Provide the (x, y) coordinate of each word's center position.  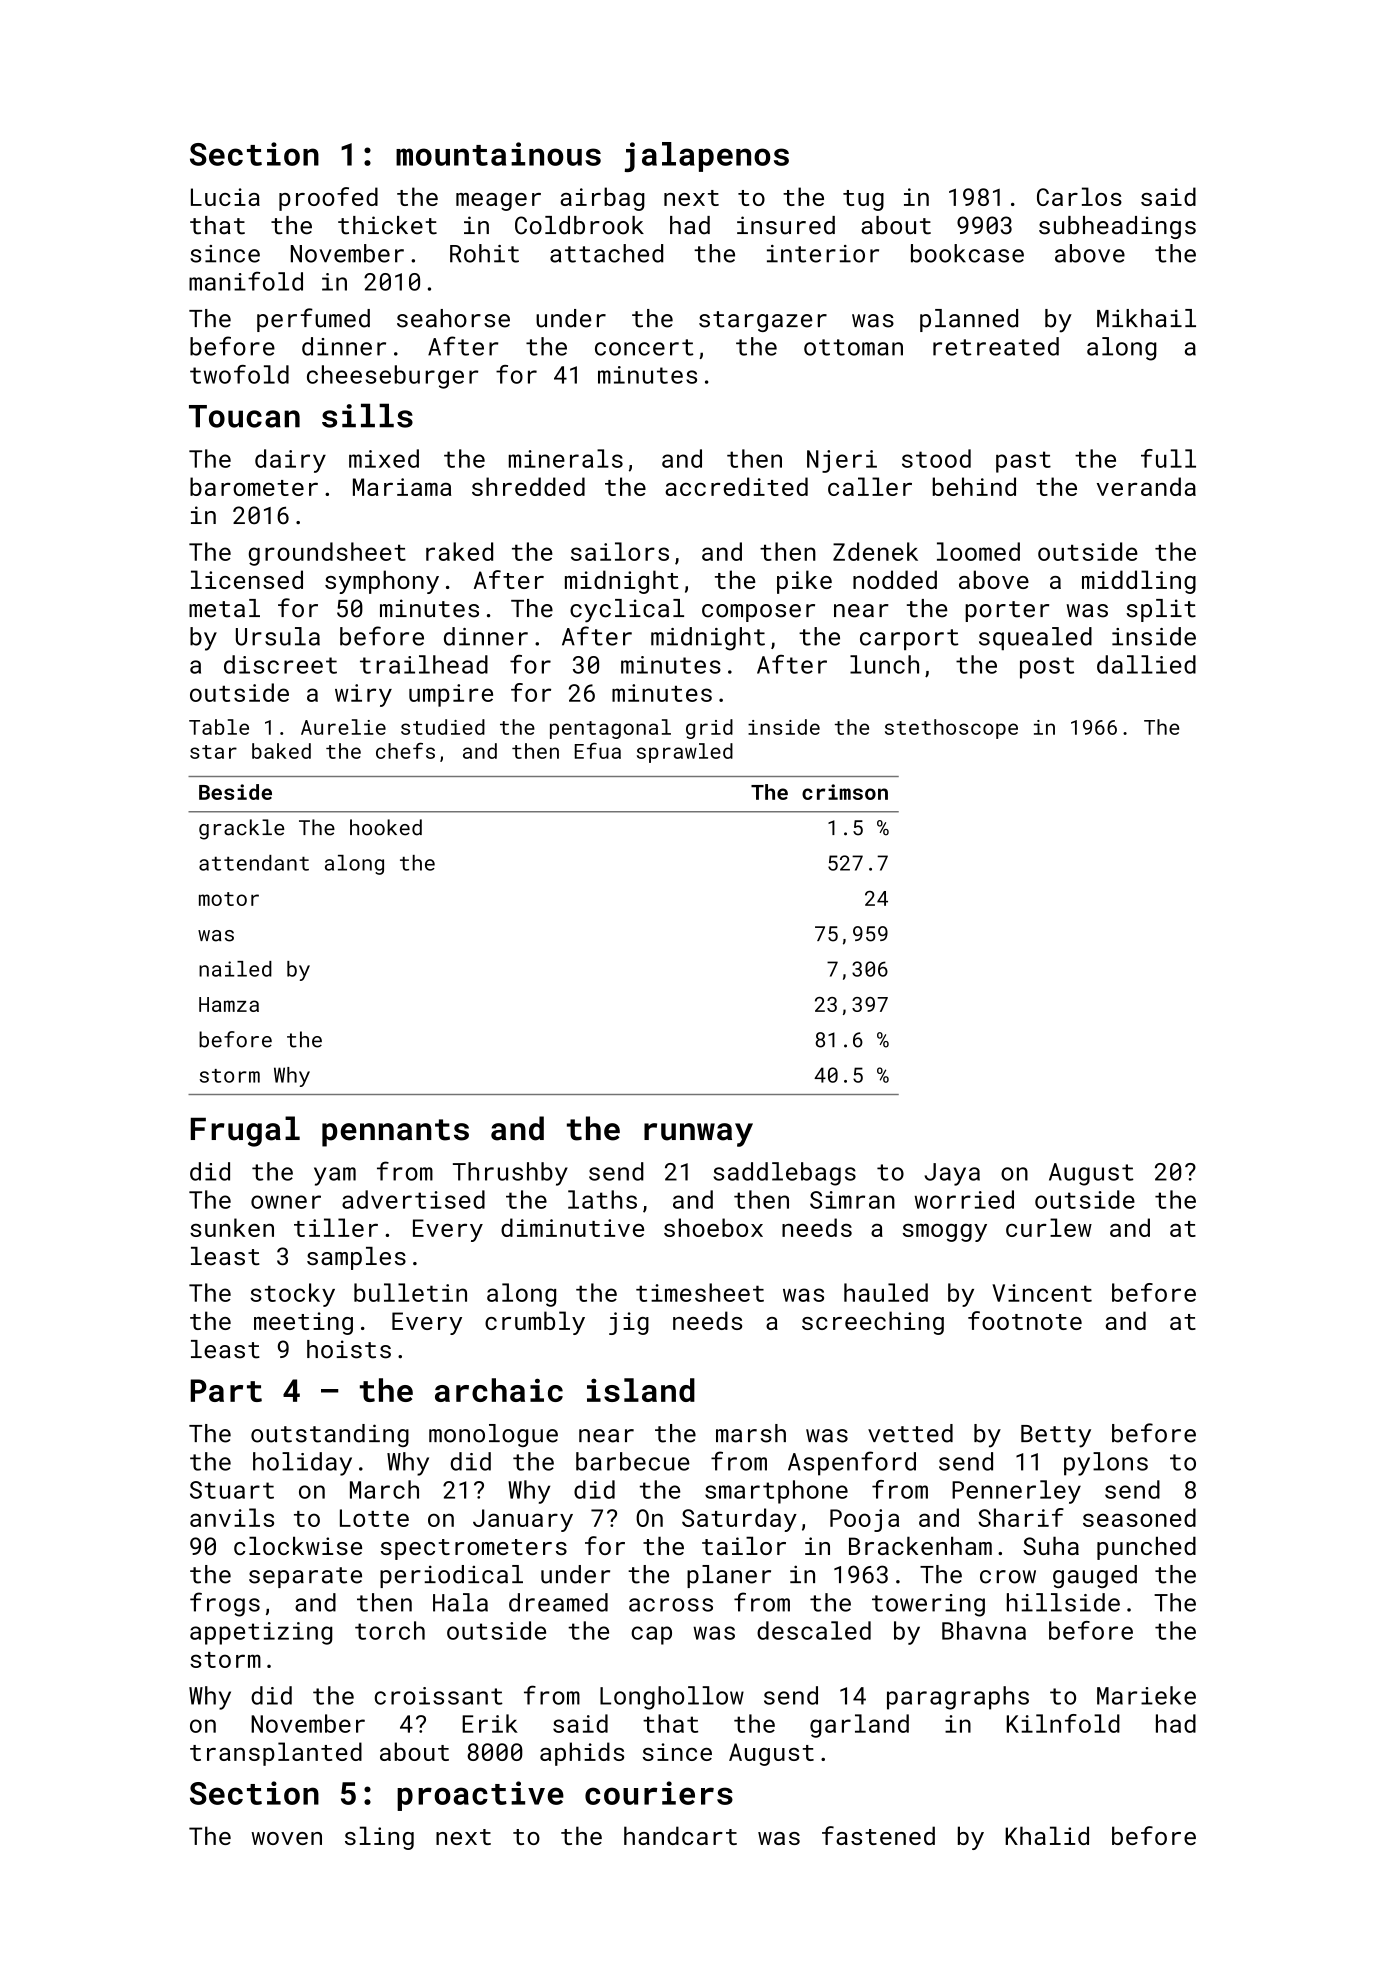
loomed (978, 551)
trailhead (424, 664)
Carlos (1079, 196)
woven (286, 1838)
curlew (1049, 1227)
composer (758, 613)
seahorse (453, 318)
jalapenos (707, 157)
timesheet (700, 1292)
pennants (395, 1133)
